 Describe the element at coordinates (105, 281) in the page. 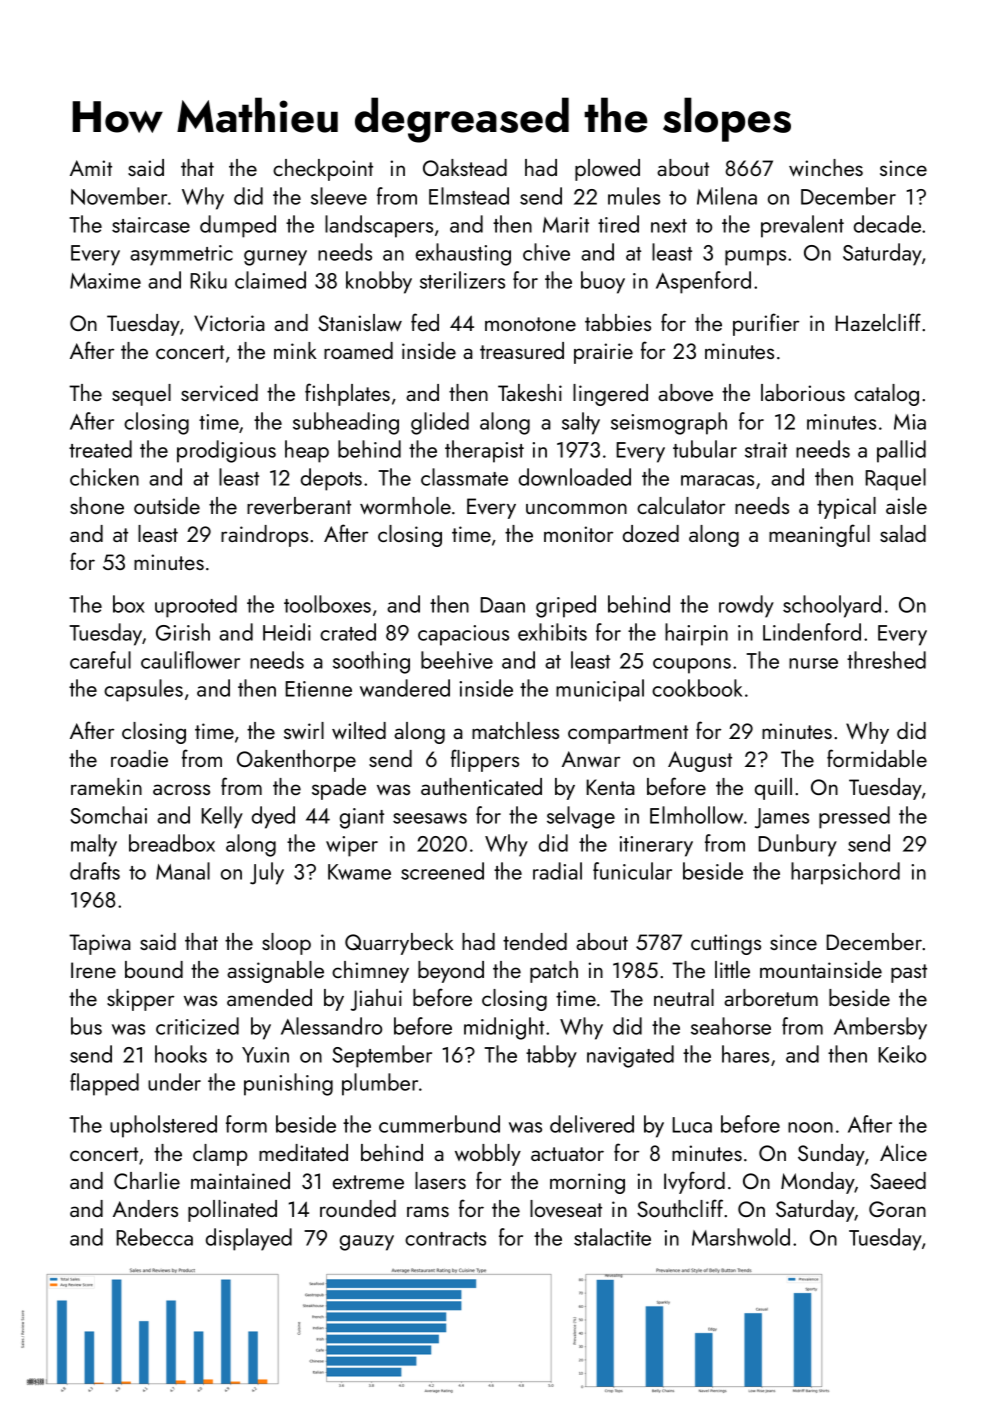

I see `Maxime` at that location.
